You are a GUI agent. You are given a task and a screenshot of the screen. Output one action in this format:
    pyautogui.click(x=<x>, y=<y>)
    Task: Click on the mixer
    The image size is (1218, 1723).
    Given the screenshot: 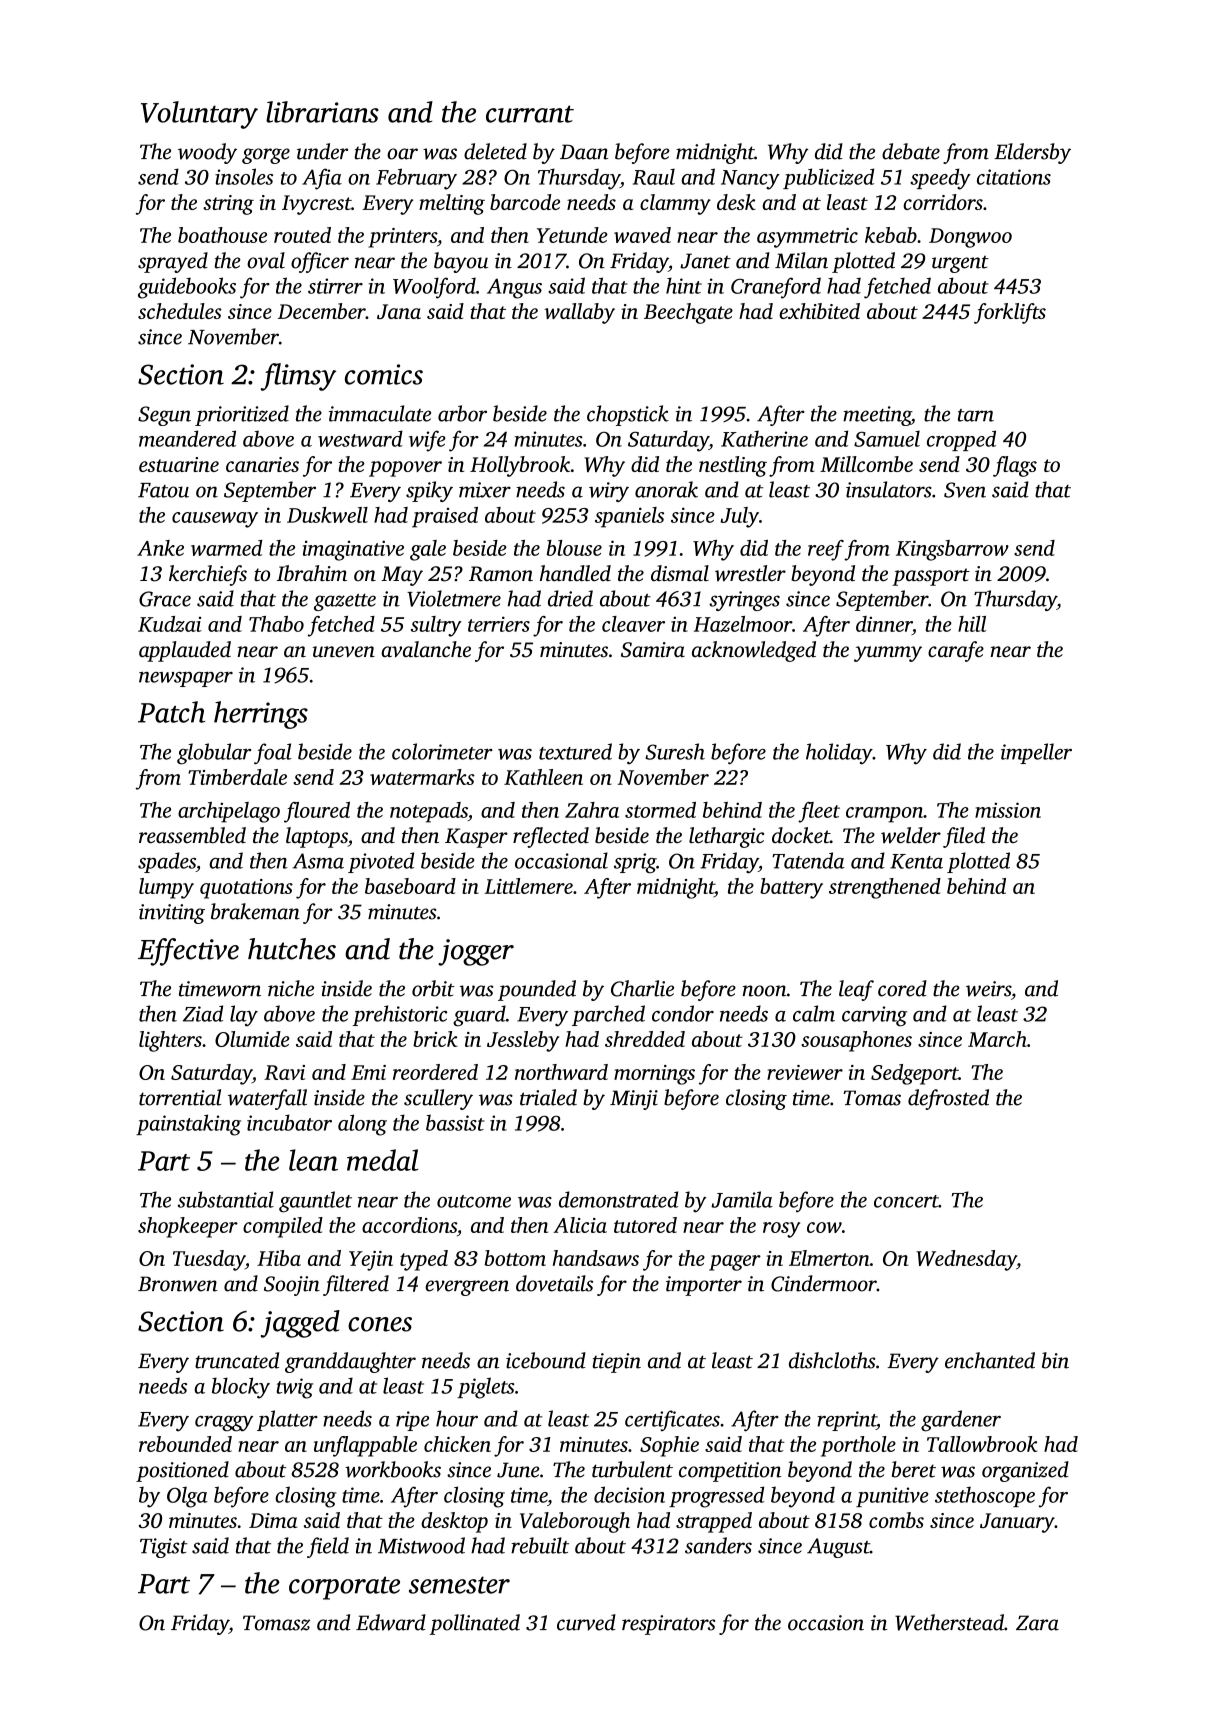 What is the action you would take?
    pyautogui.click(x=485, y=490)
